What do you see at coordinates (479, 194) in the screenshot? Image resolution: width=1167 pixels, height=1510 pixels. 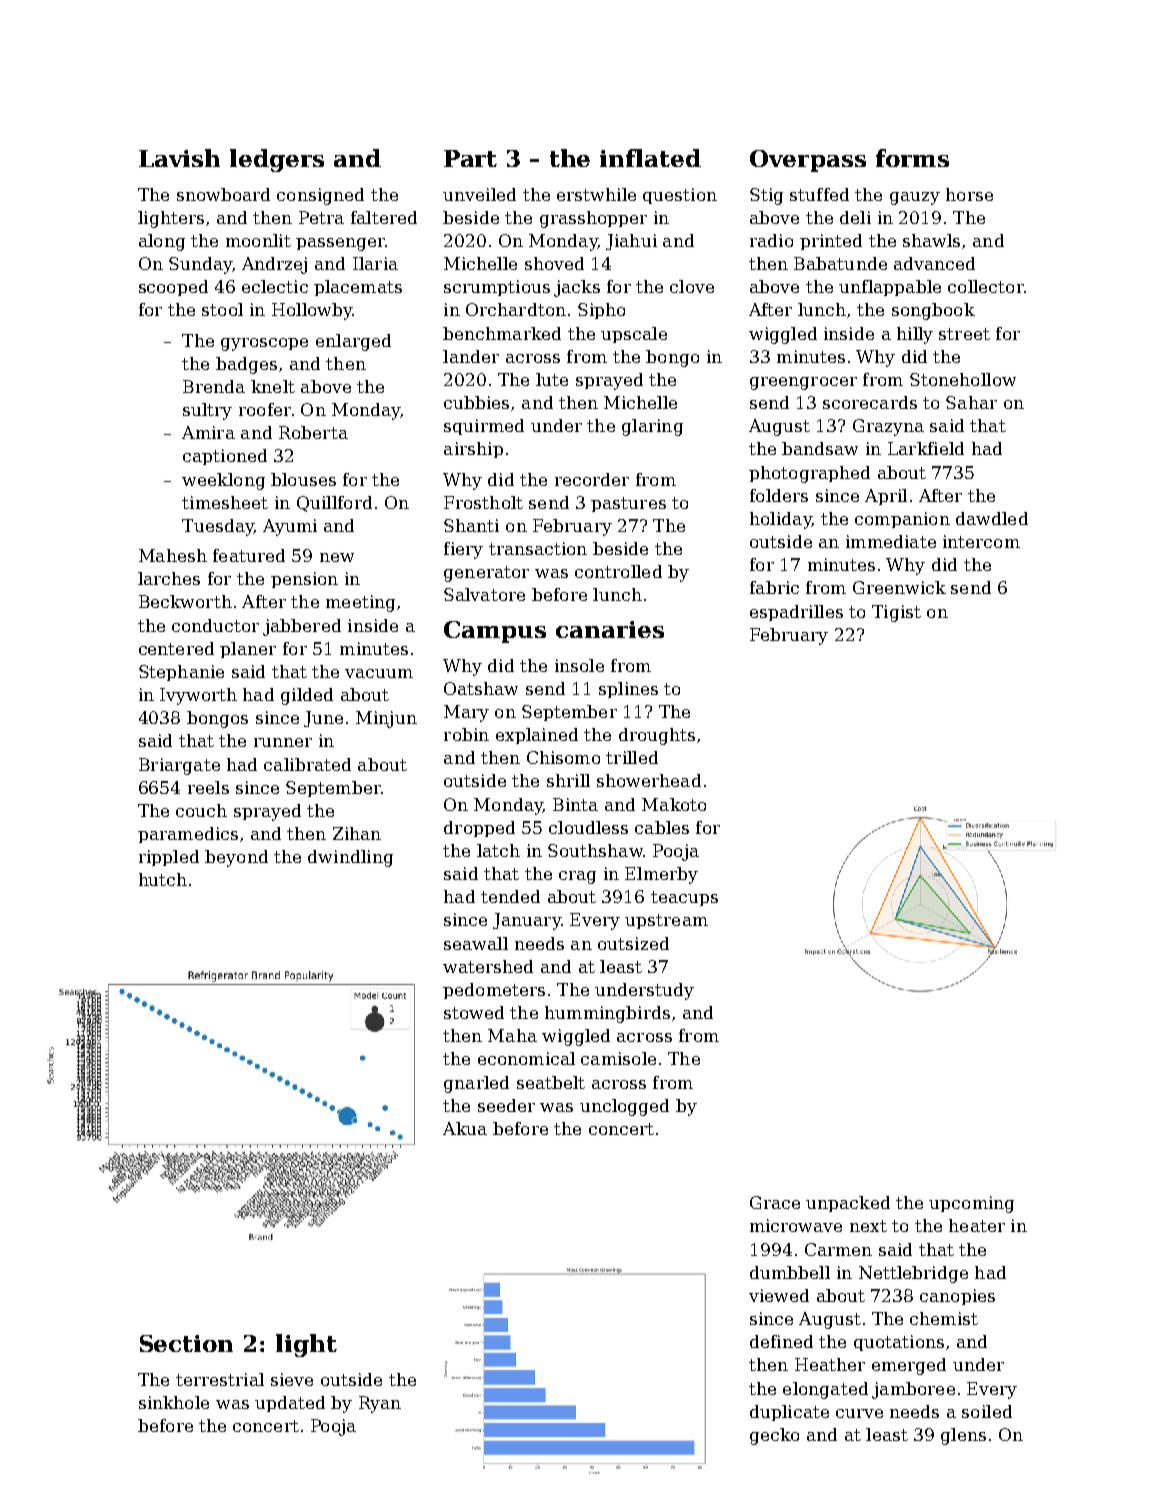 I see `unveiled` at bounding box center [479, 194].
